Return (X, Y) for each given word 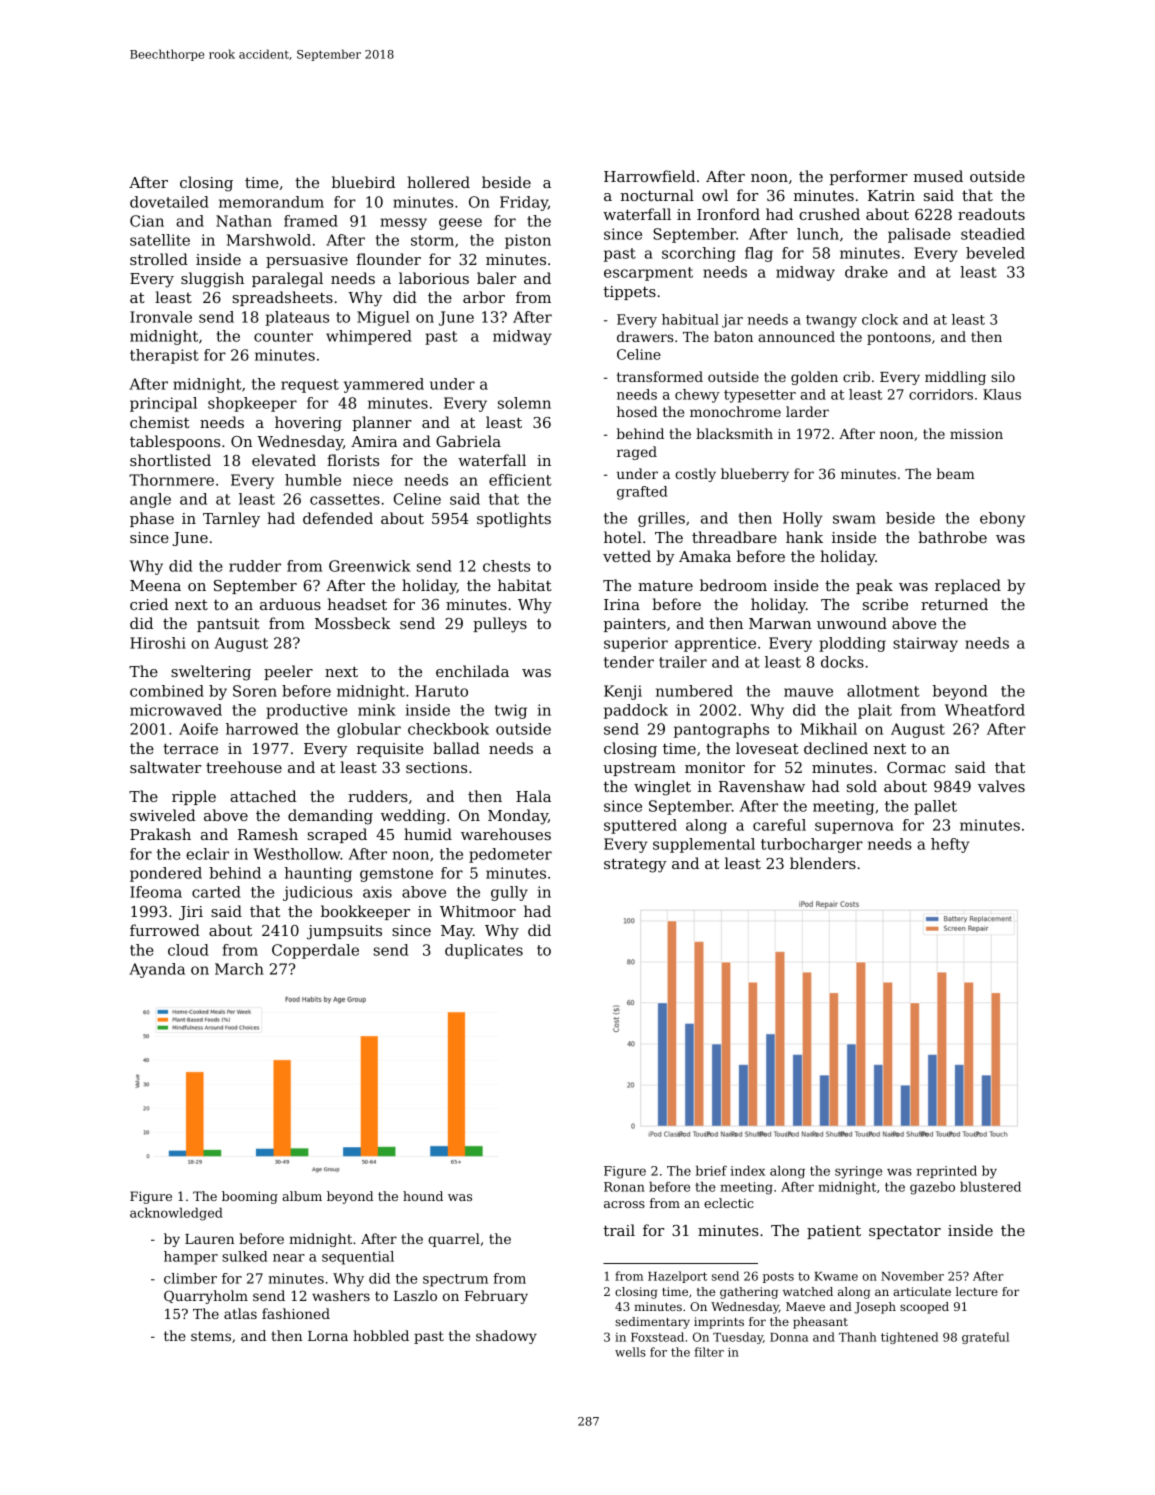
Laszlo (415, 1295)
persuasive (307, 261)
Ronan (624, 1187)
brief (711, 1170)
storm (432, 240)
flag (759, 254)
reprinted (947, 1171)
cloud (188, 950)
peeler (288, 672)
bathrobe (952, 537)
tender (629, 662)
